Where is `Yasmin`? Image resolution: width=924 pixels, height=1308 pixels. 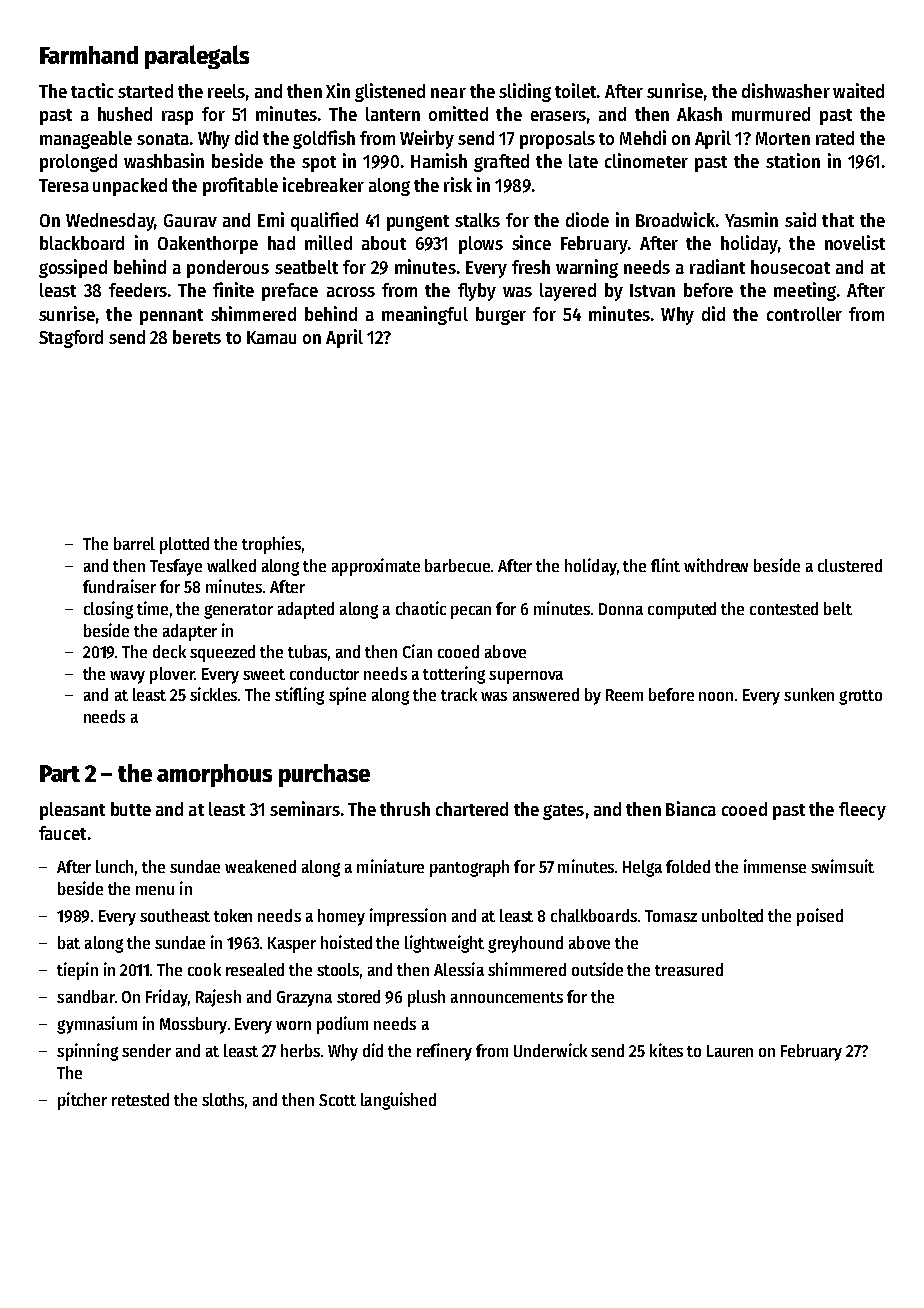
Yasmin is located at coordinates (751, 219).
